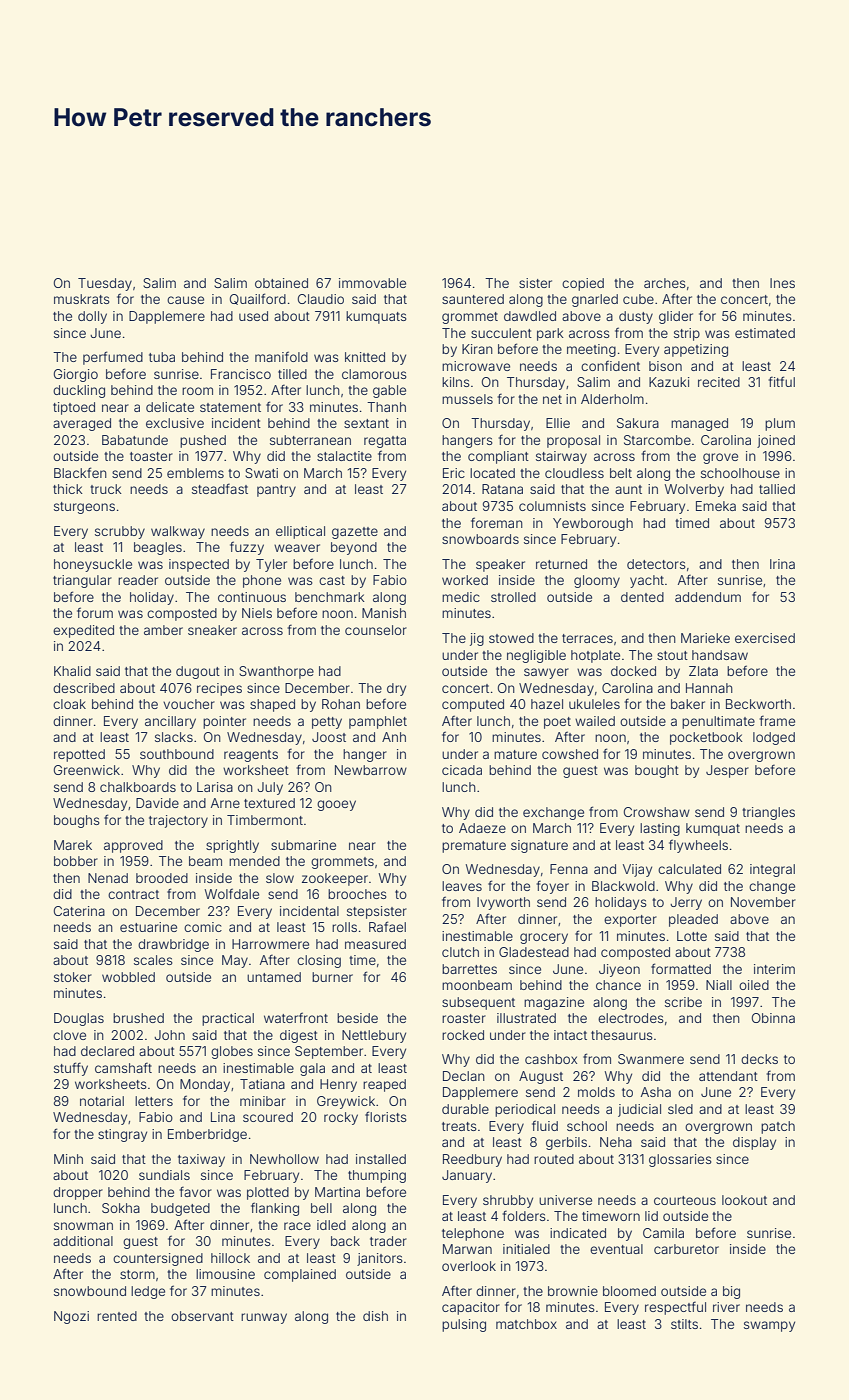 The width and height of the page is (849, 1400). What do you see at coordinates (120, 532) in the page?
I see `scrubby` at bounding box center [120, 532].
